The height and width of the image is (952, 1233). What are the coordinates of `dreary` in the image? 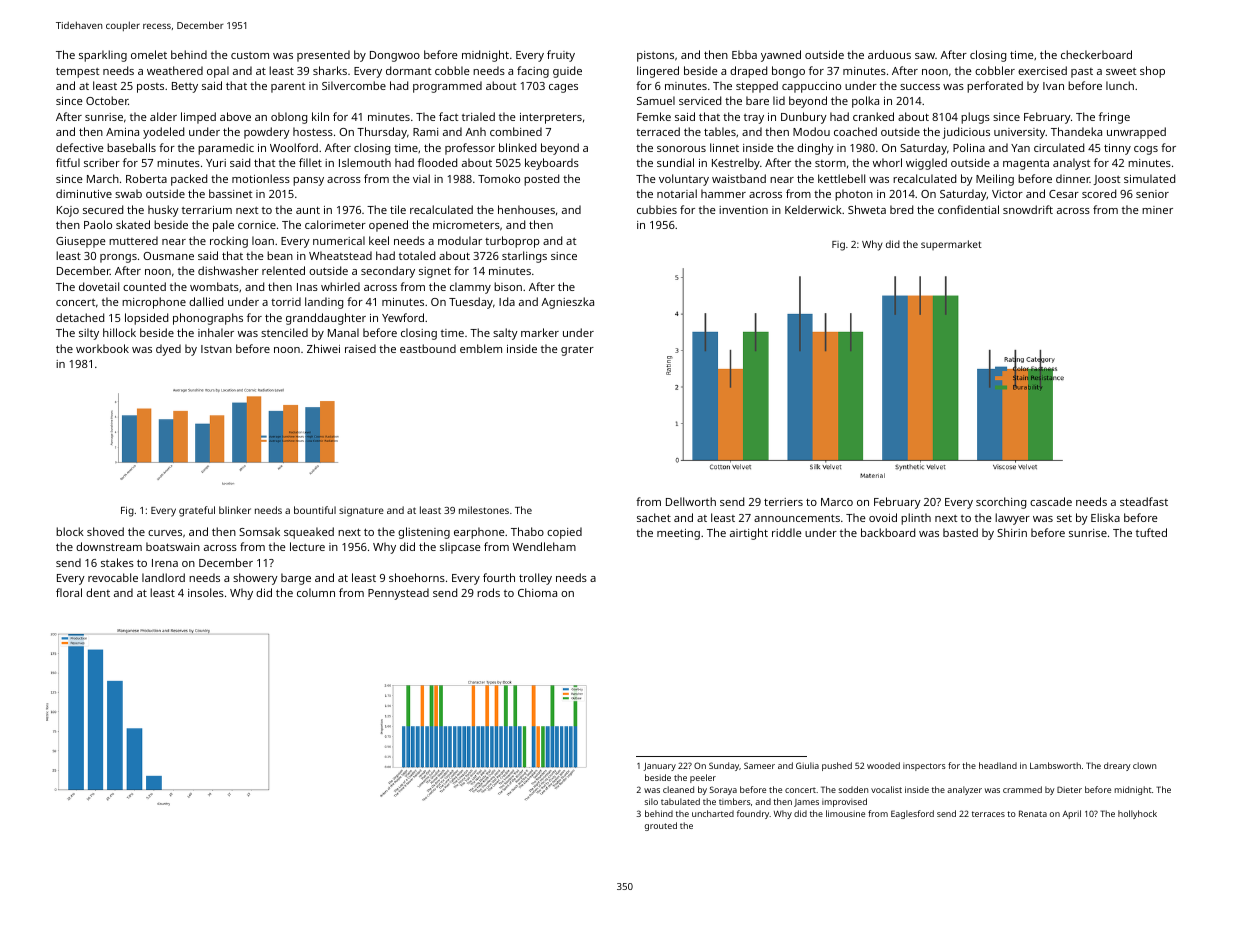 It's located at (1117, 766).
